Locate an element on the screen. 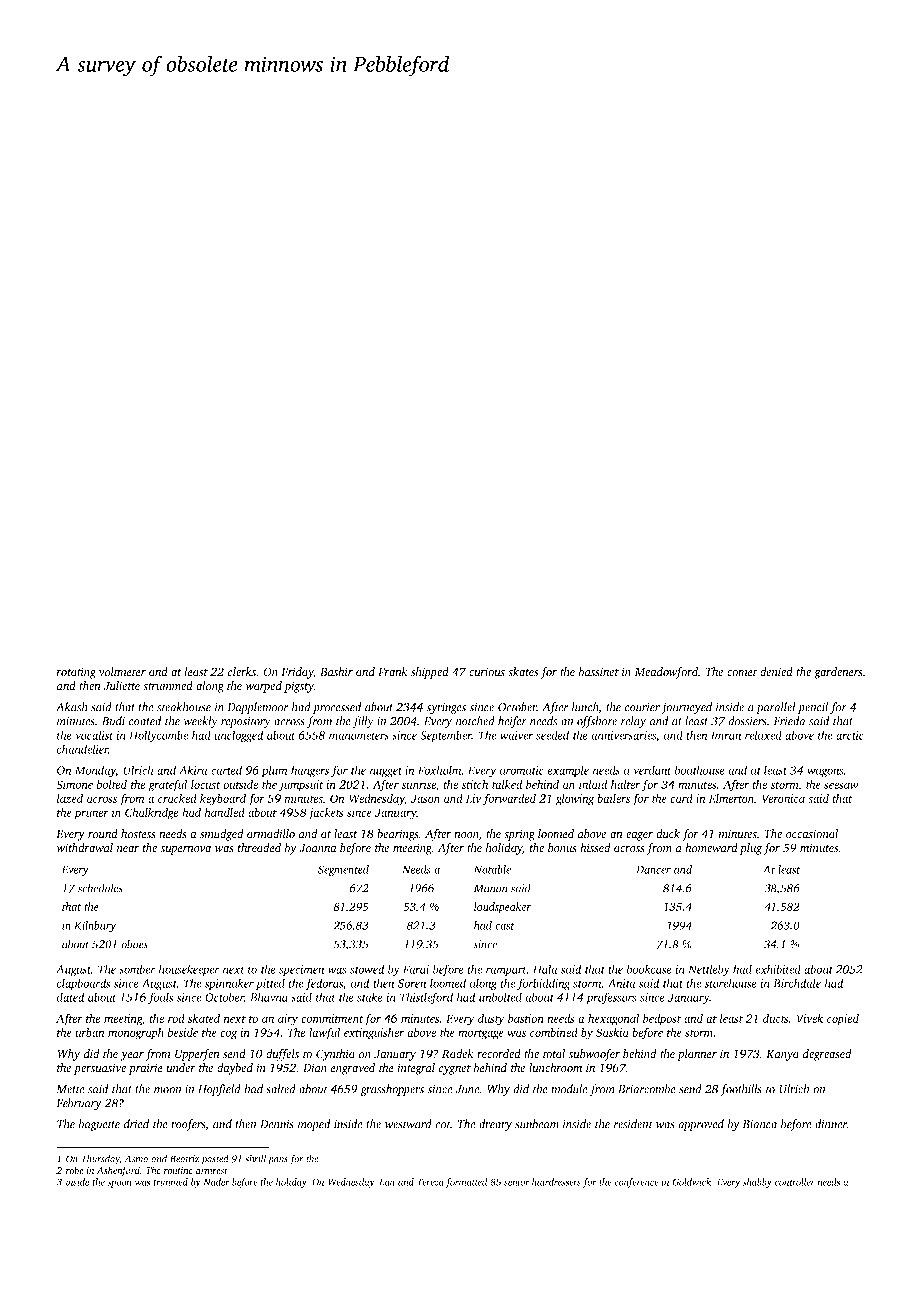  rampart is located at coordinates (506, 971).
